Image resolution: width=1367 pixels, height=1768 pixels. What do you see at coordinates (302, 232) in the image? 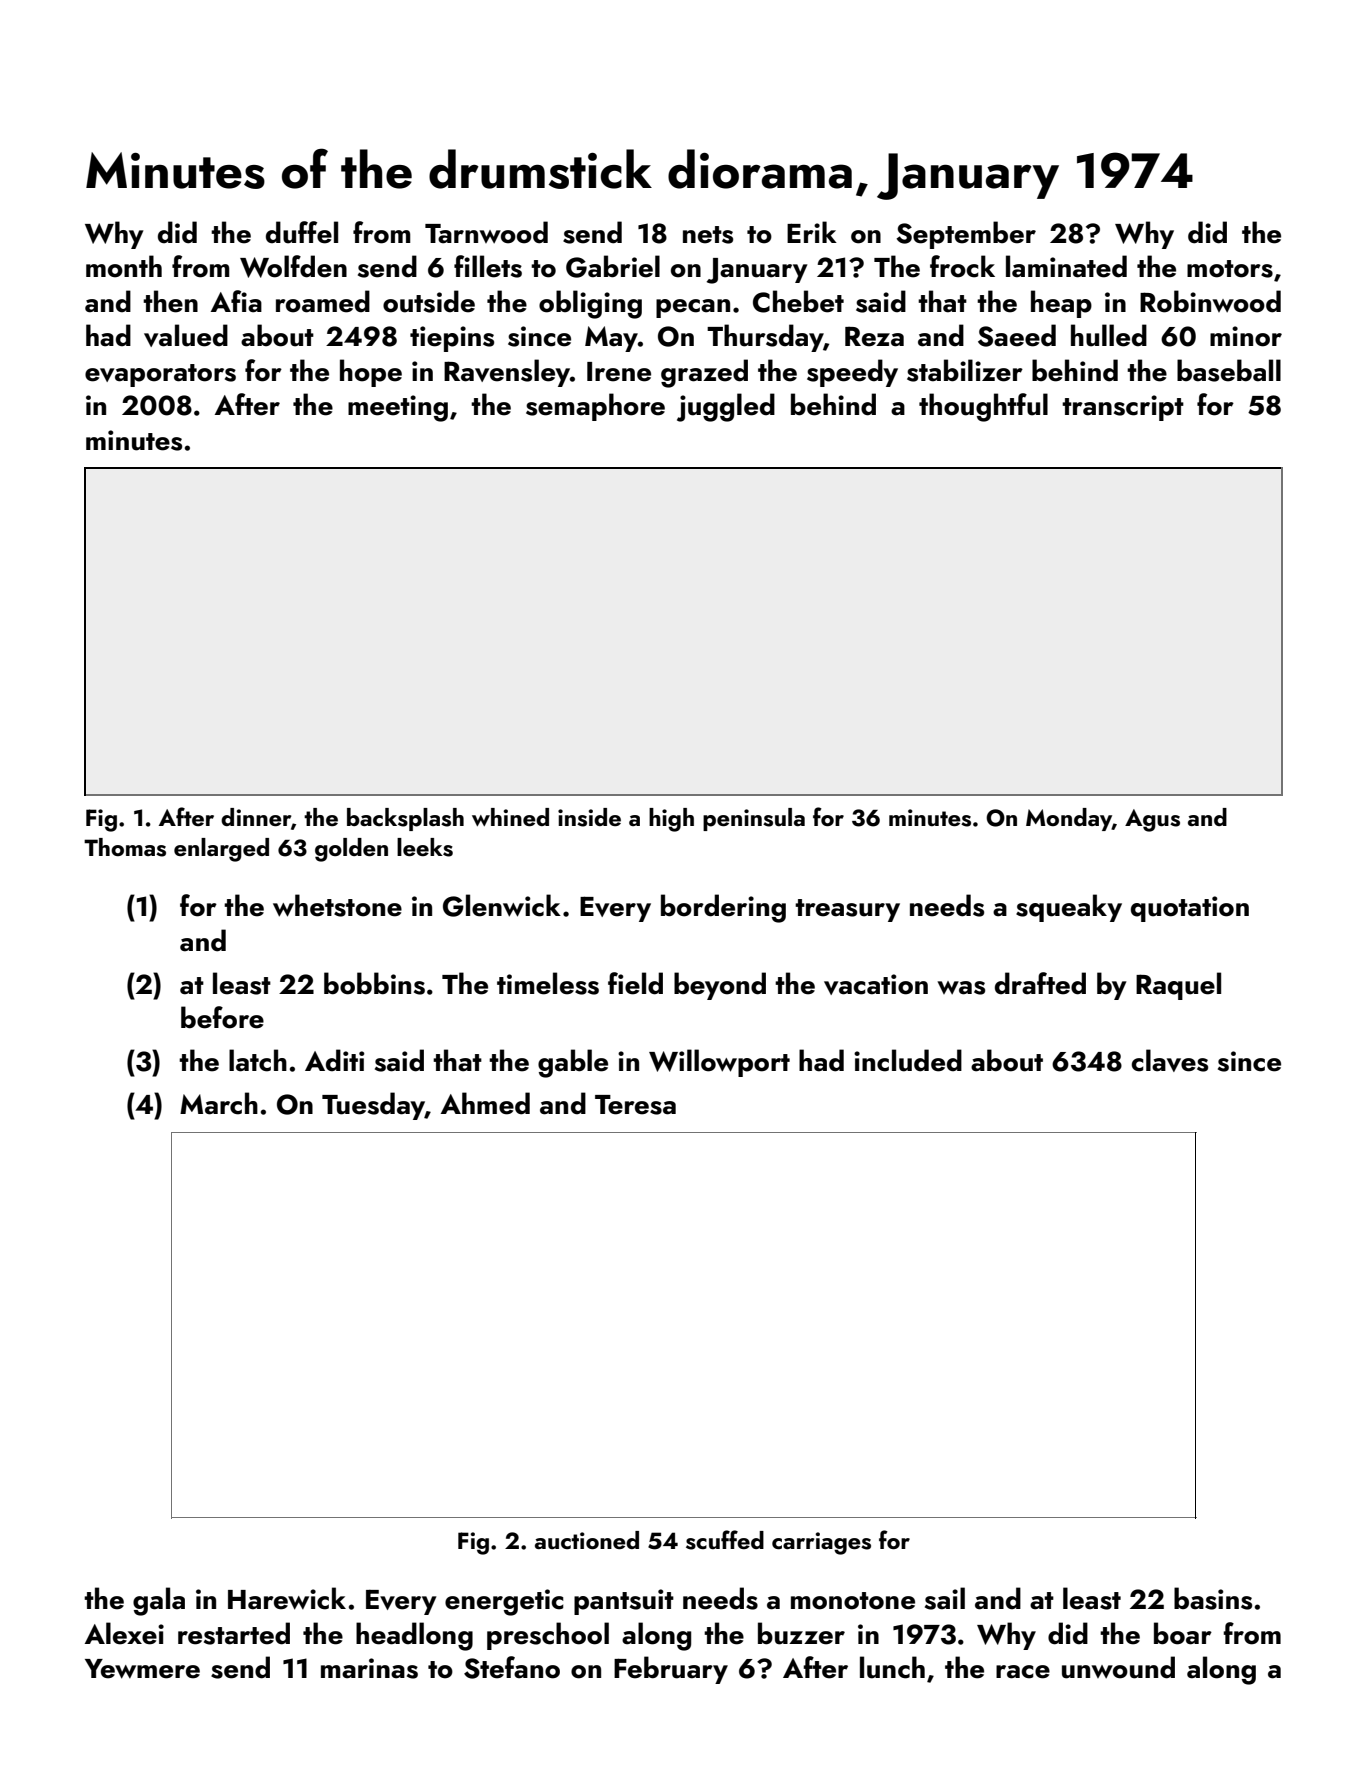
I see `duffel` at bounding box center [302, 232].
